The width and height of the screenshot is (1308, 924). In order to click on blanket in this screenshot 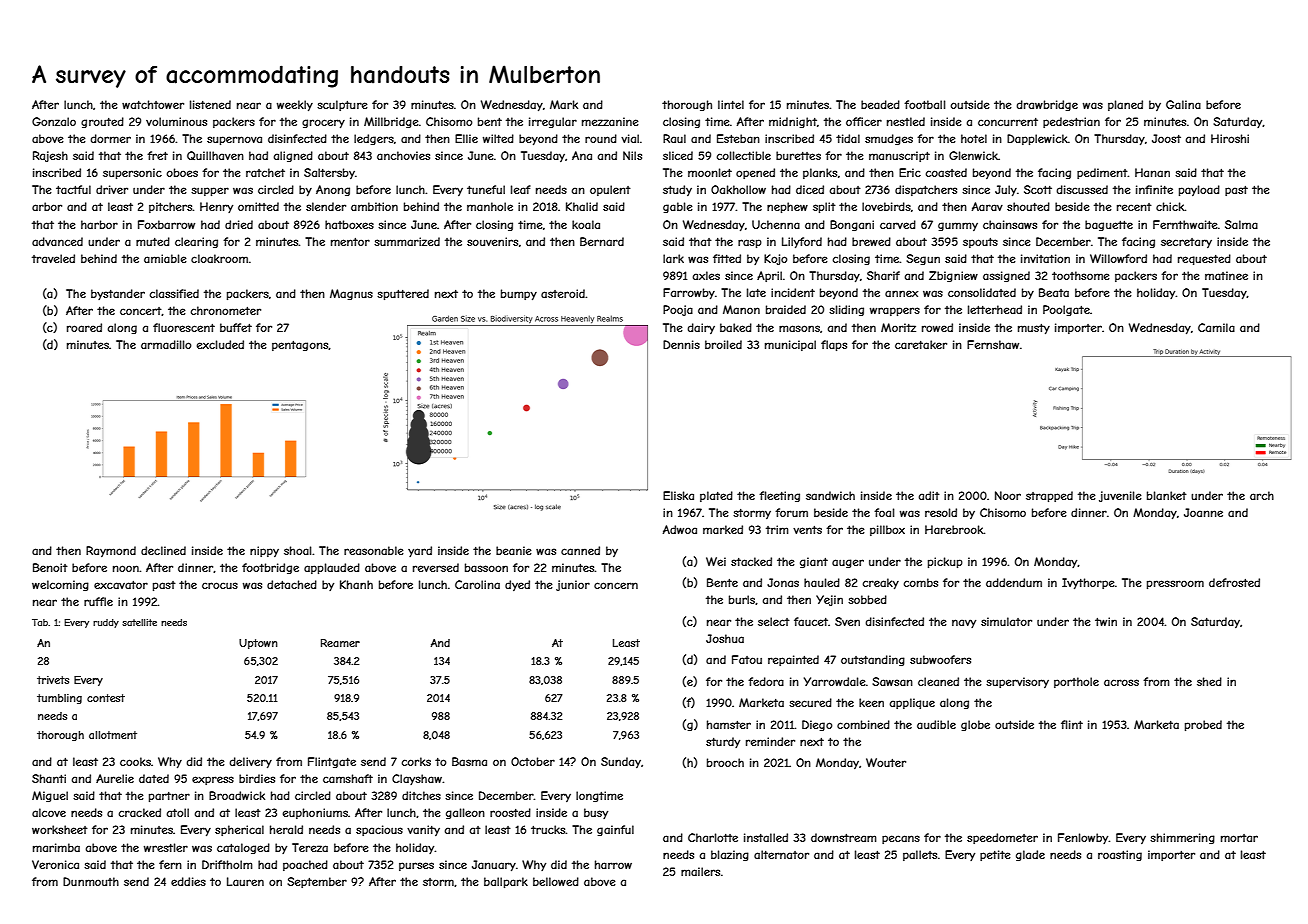, I will do `click(1167, 495)`.
